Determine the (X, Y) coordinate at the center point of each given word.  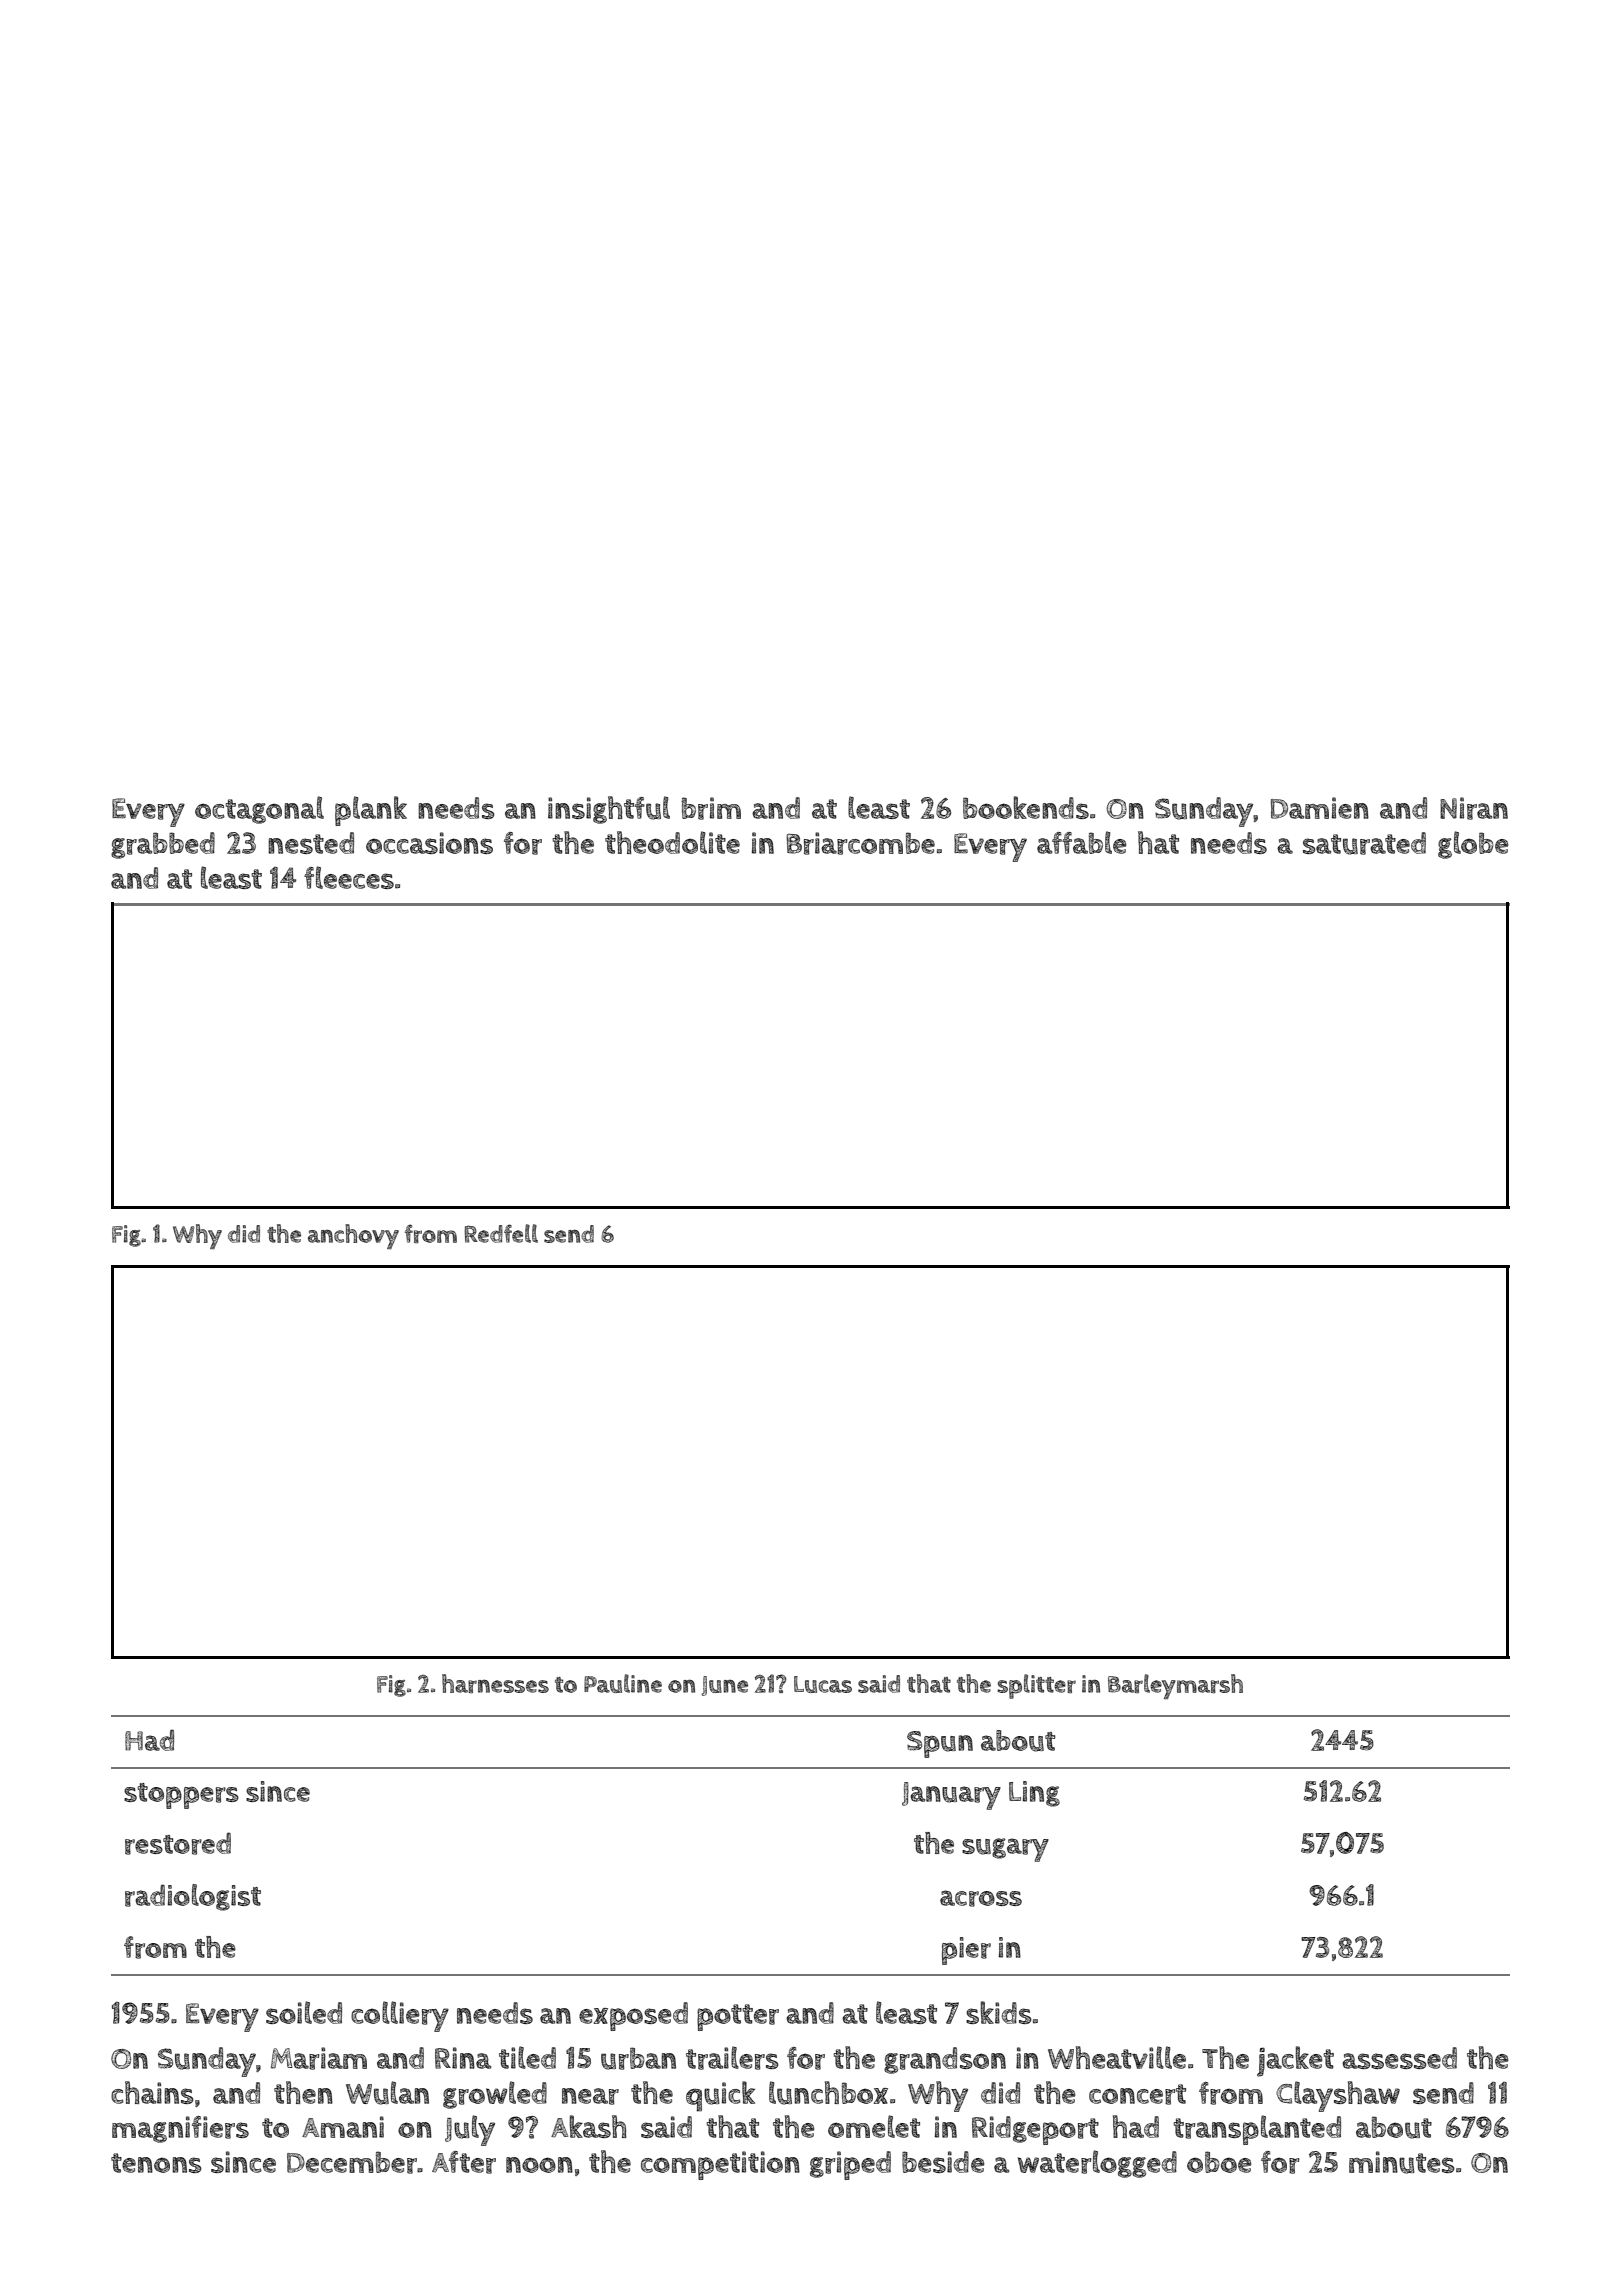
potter (738, 2017)
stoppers (181, 1796)
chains (152, 2092)
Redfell (501, 1233)
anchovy (353, 1236)
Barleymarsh (1175, 1686)
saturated (1364, 843)
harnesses (495, 1683)
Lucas (823, 1684)
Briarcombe (860, 843)
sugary (1005, 1850)
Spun (940, 1744)
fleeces (349, 877)
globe (1473, 845)
